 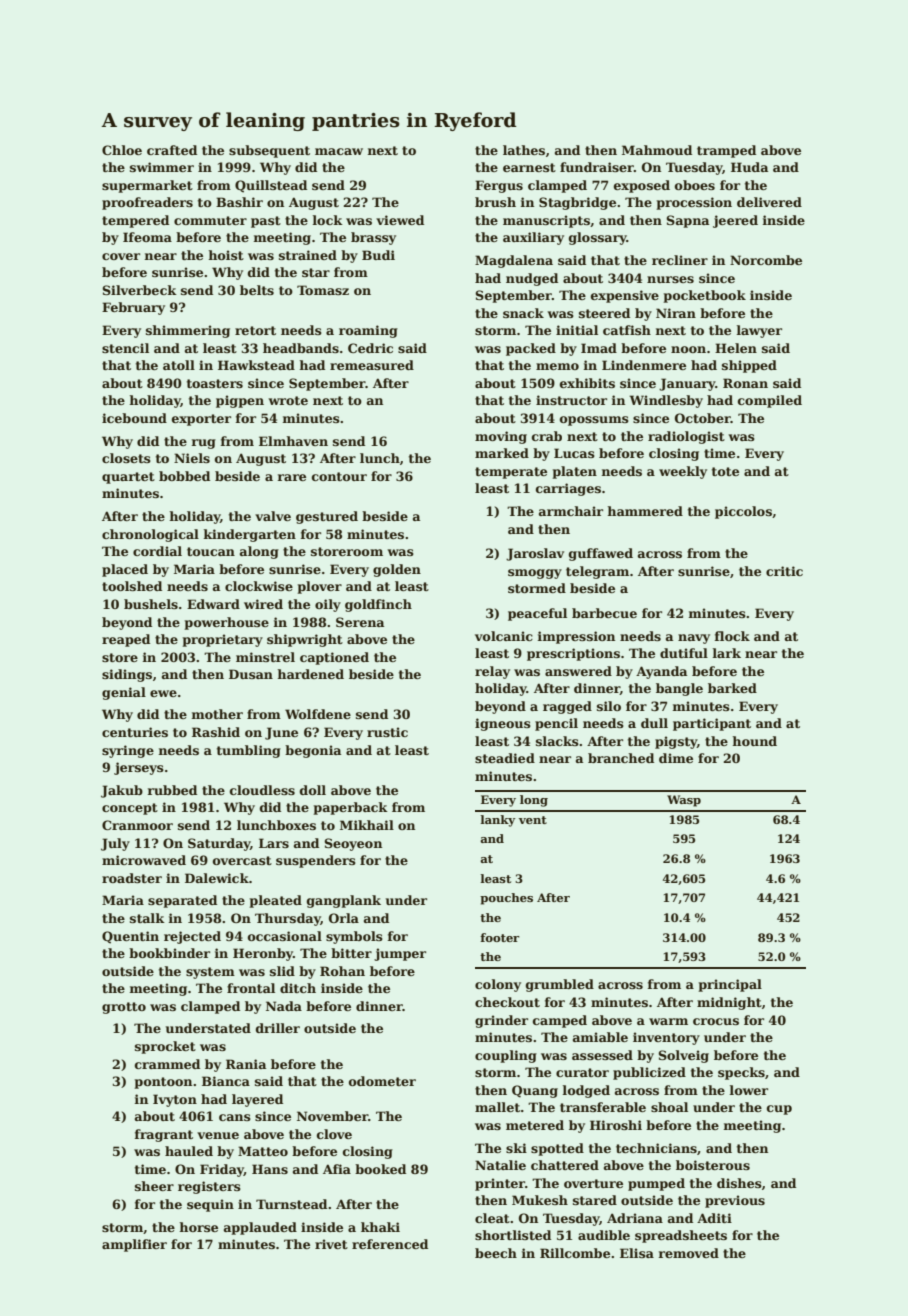 What do you see at coordinates (373, 238) in the document?
I see `brassy` at bounding box center [373, 238].
